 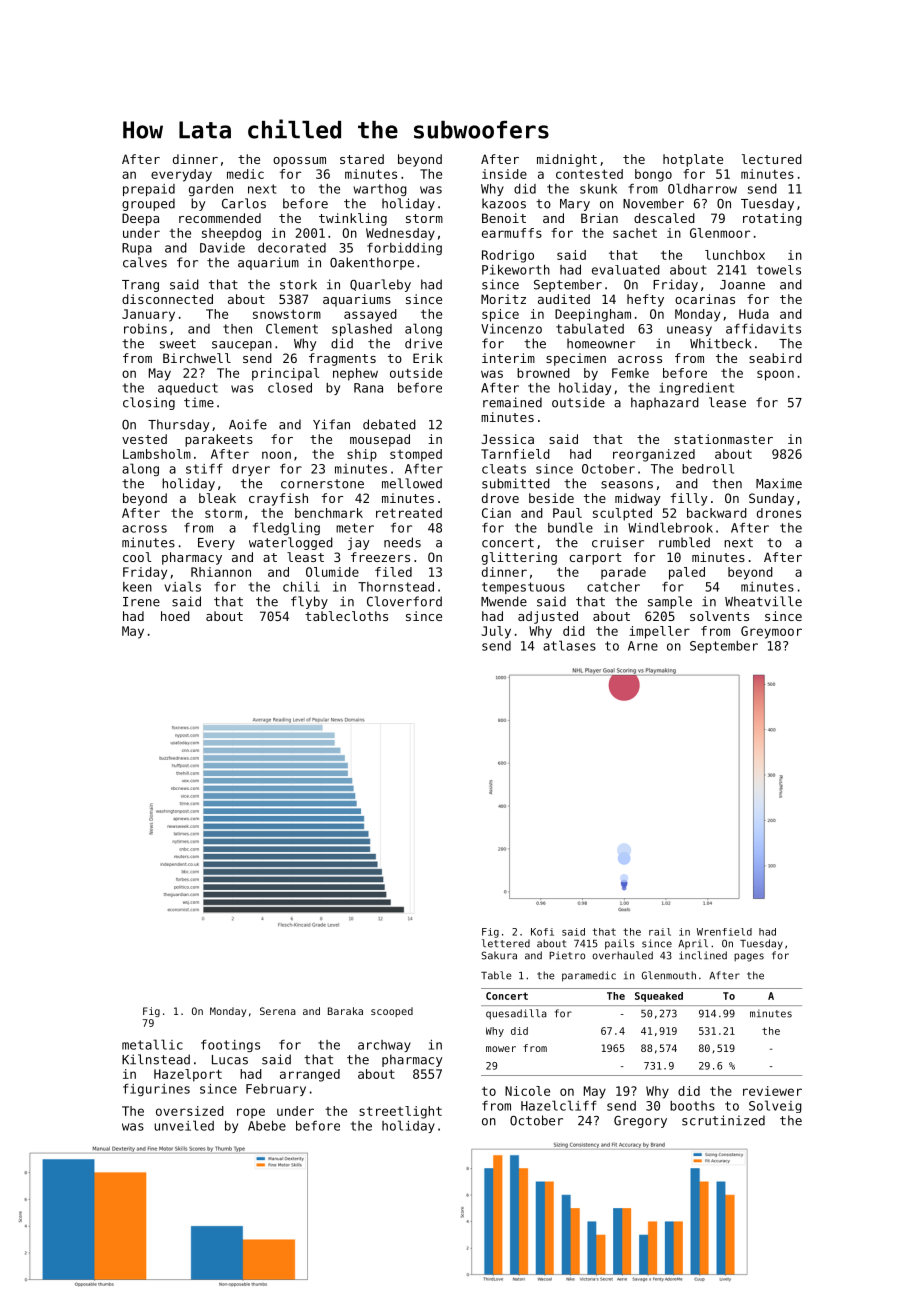 What do you see at coordinates (251, 1113) in the screenshot?
I see `rope` at bounding box center [251, 1113].
